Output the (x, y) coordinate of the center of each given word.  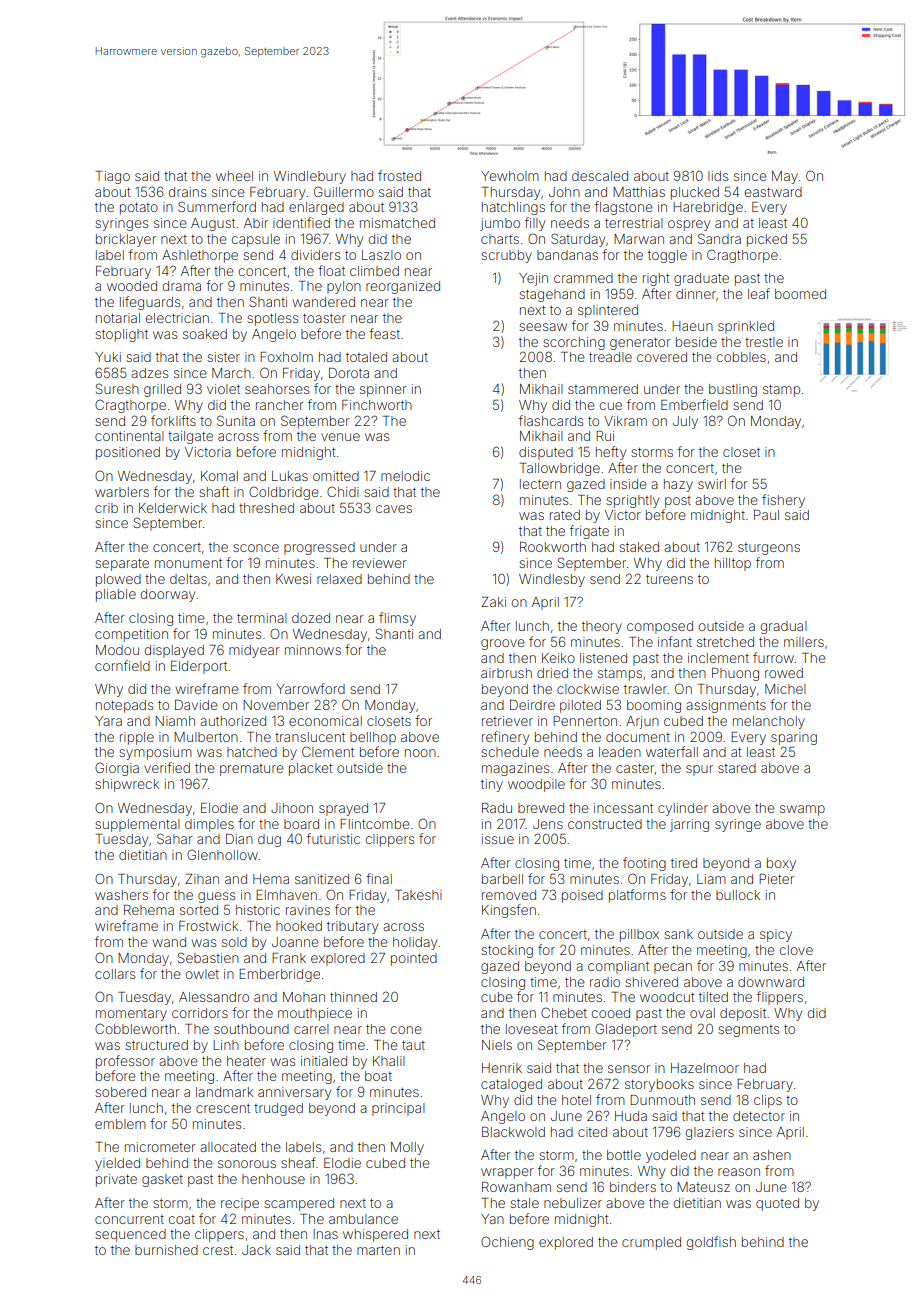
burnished (166, 1250)
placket (311, 769)
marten (378, 1250)
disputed (546, 453)
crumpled (651, 1243)
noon (420, 753)
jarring (689, 825)
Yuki (108, 357)
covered (662, 357)
